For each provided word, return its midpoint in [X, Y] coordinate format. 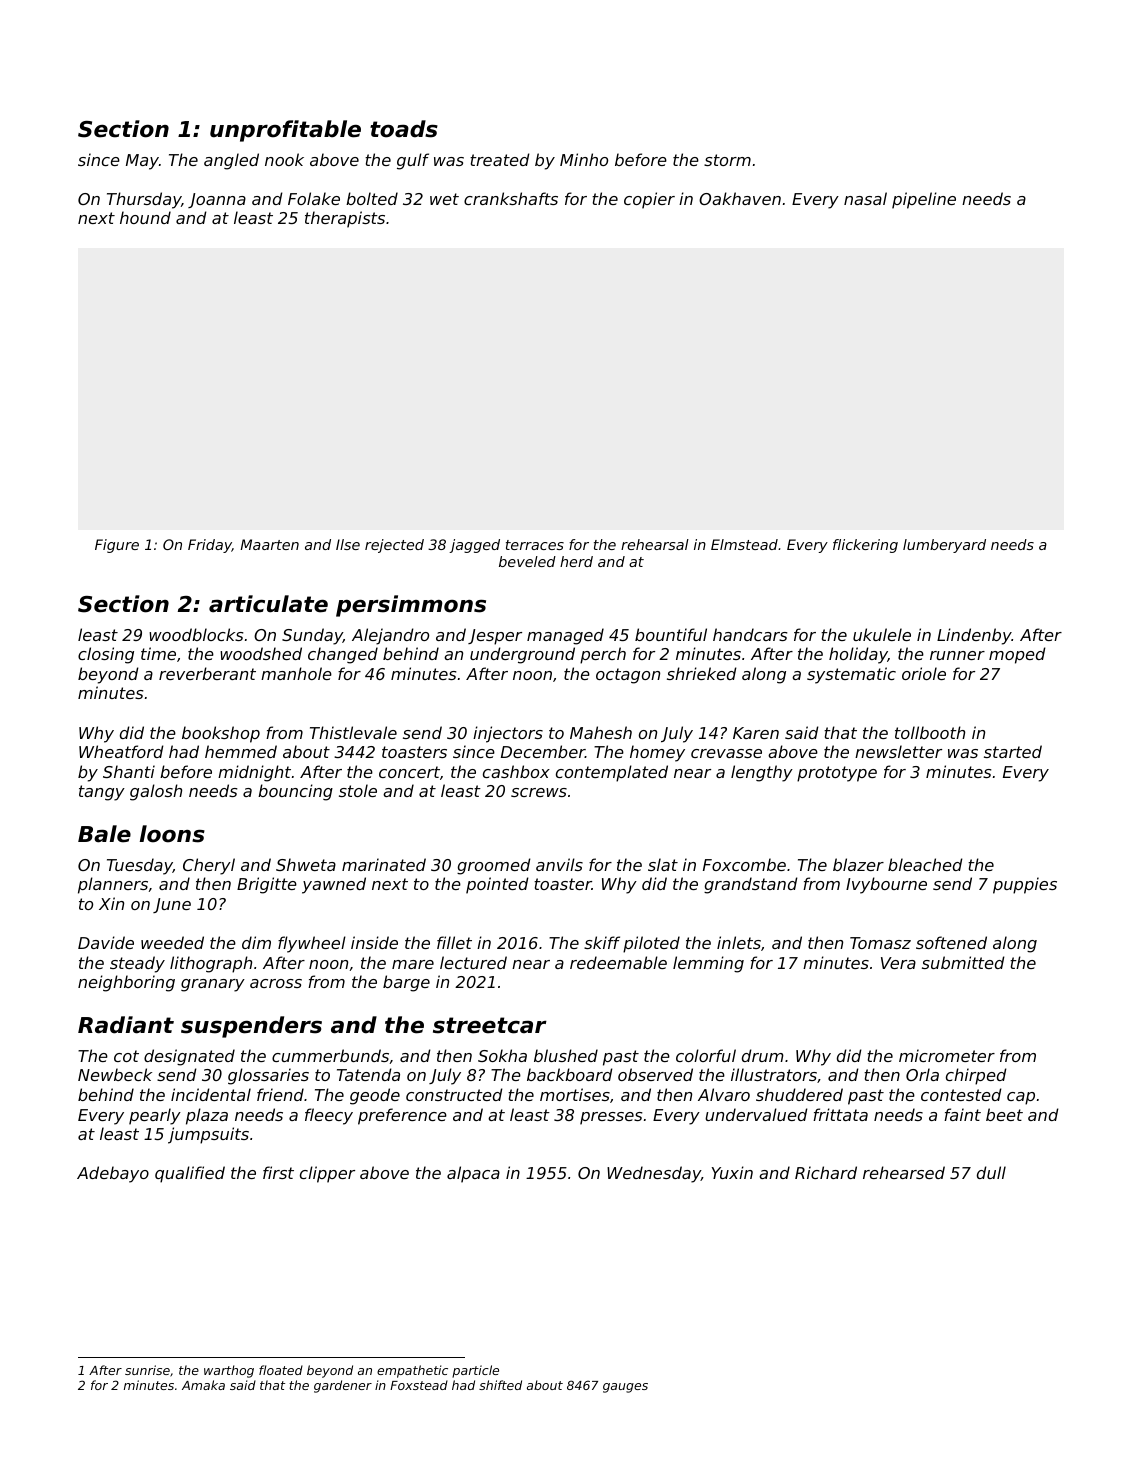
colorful [706, 1055]
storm [727, 160]
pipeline [924, 200]
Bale [104, 834]
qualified [190, 1174]
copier [649, 200]
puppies [1025, 885]
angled [231, 161]
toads [404, 129]
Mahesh [601, 732]
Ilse [348, 544]
